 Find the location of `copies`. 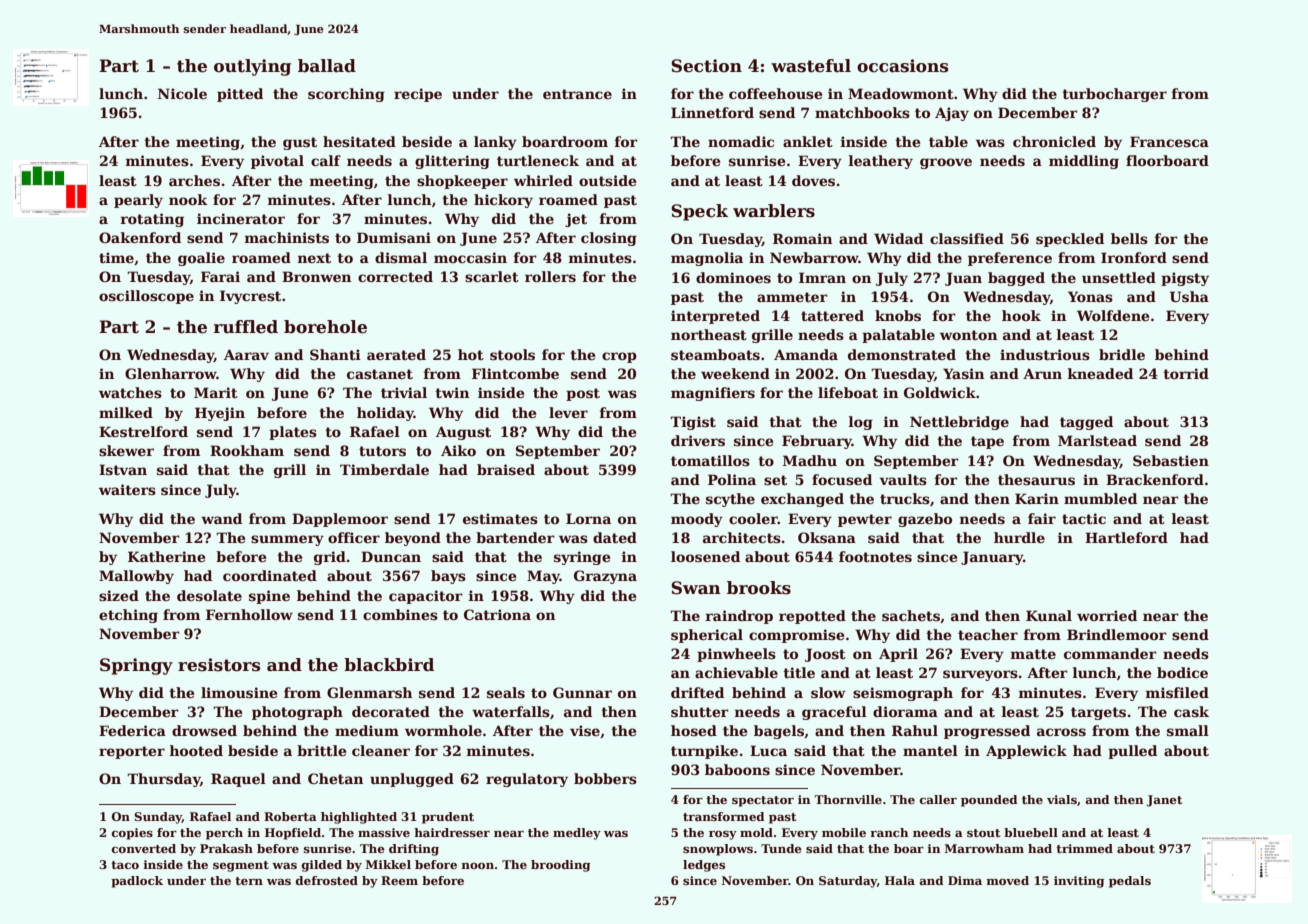

copies is located at coordinates (132, 834).
